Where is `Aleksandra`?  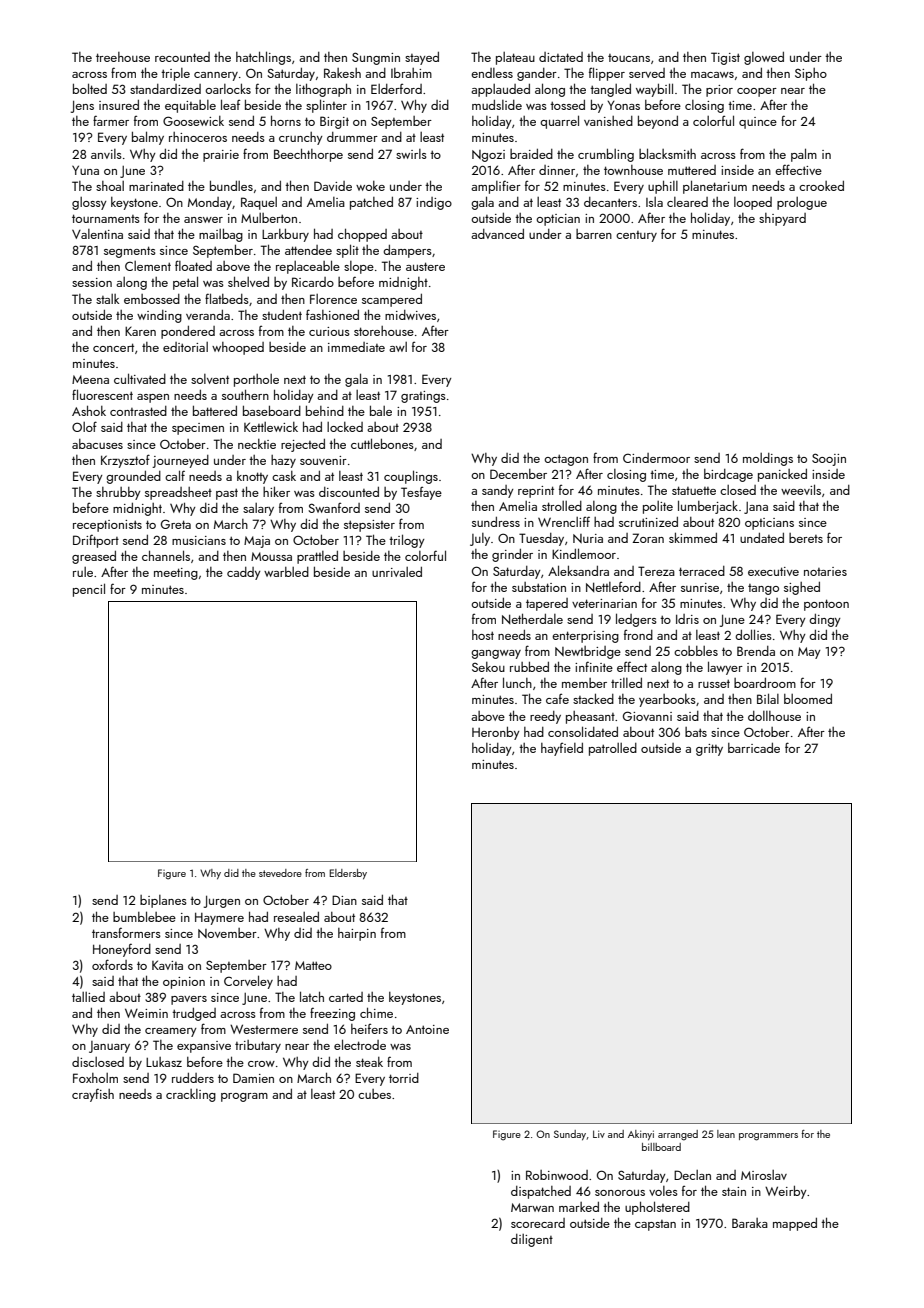 Aleksandra is located at coordinates (578, 570).
